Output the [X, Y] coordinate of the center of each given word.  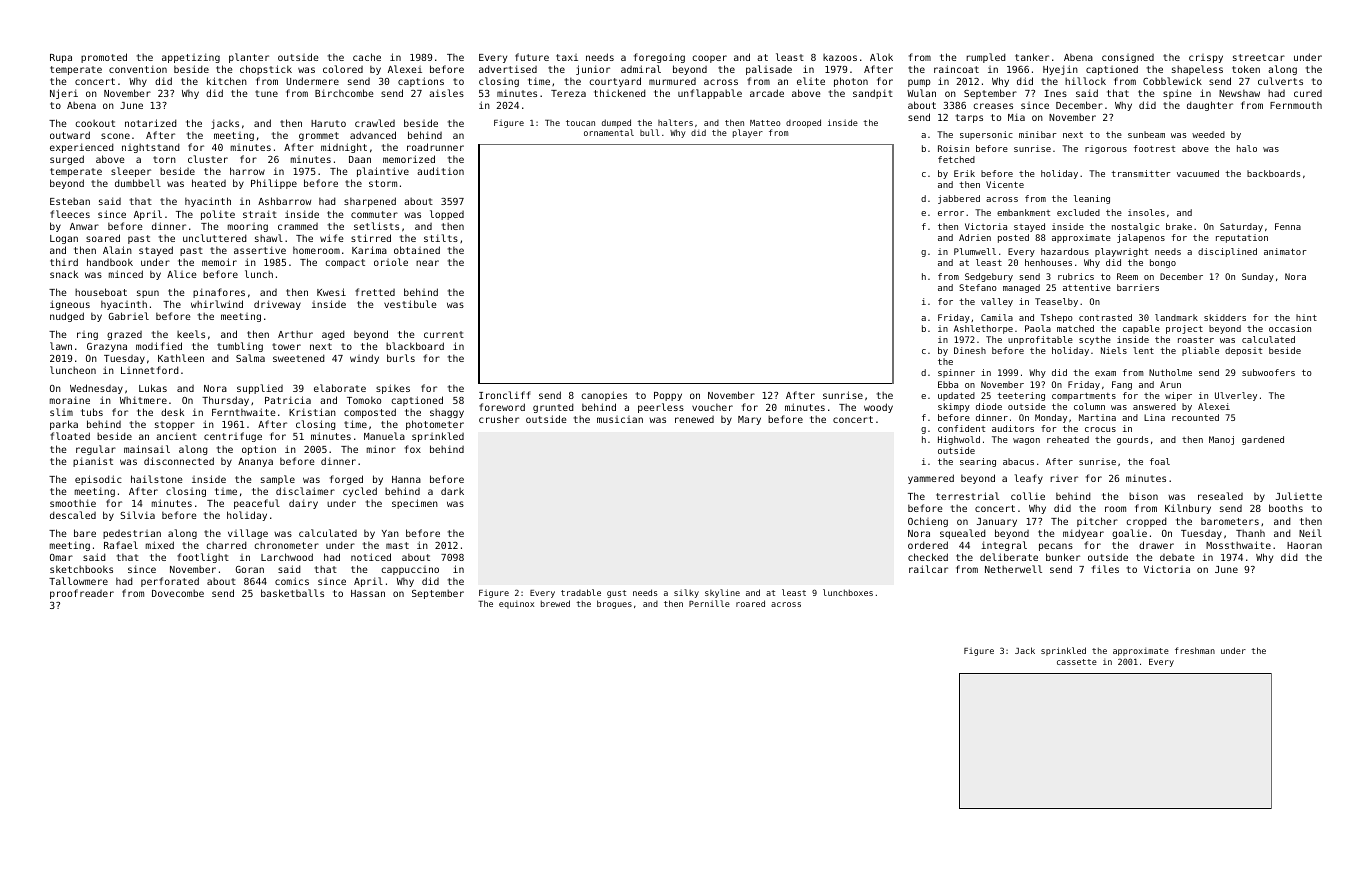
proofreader [82, 594]
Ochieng [928, 522]
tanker [1032, 57]
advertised [508, 69]
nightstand [151, 148]
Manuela [384, 436]
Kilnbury [1188, 509]
